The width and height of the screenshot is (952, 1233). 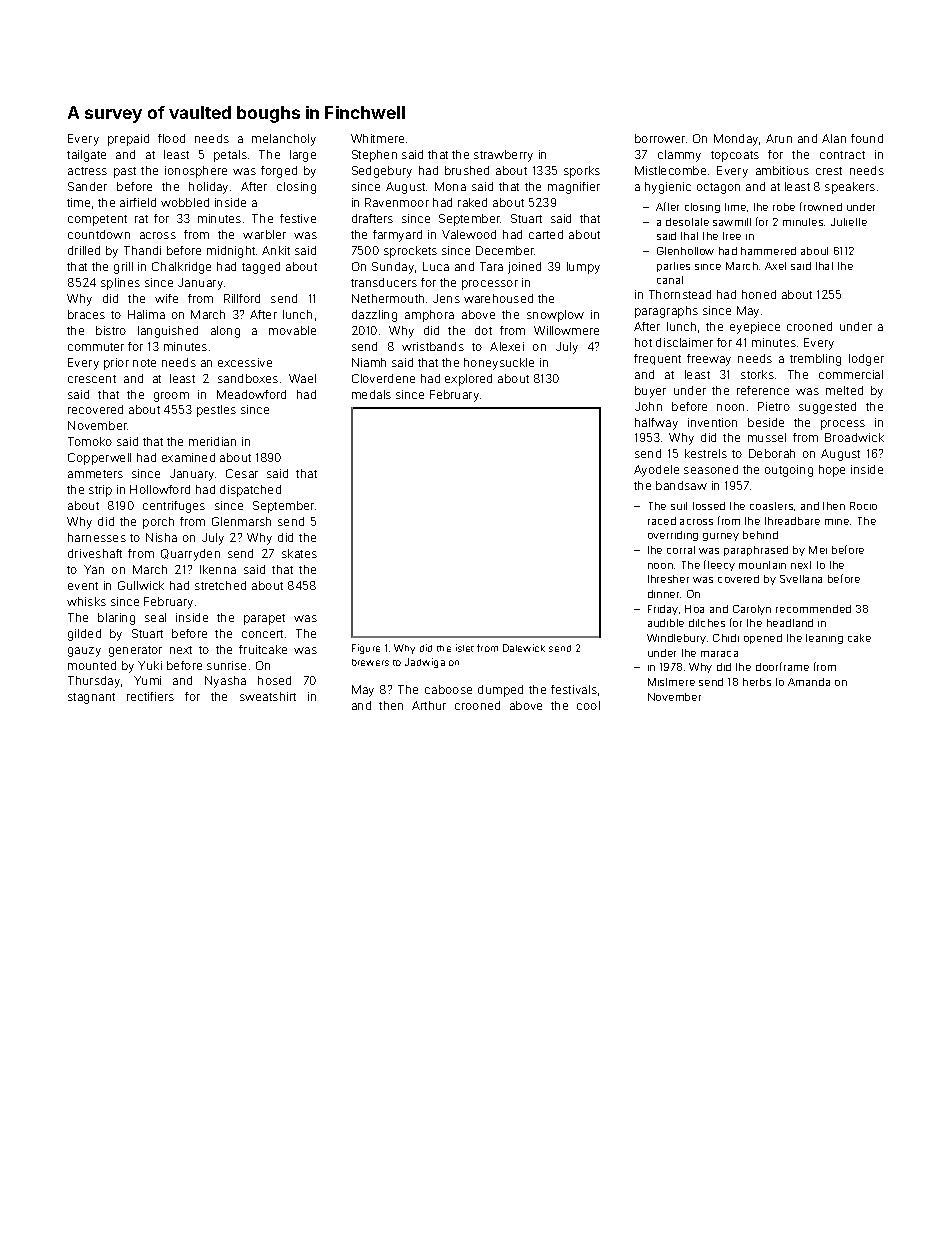 I want to click on contract, so click(x=842, y=155).
